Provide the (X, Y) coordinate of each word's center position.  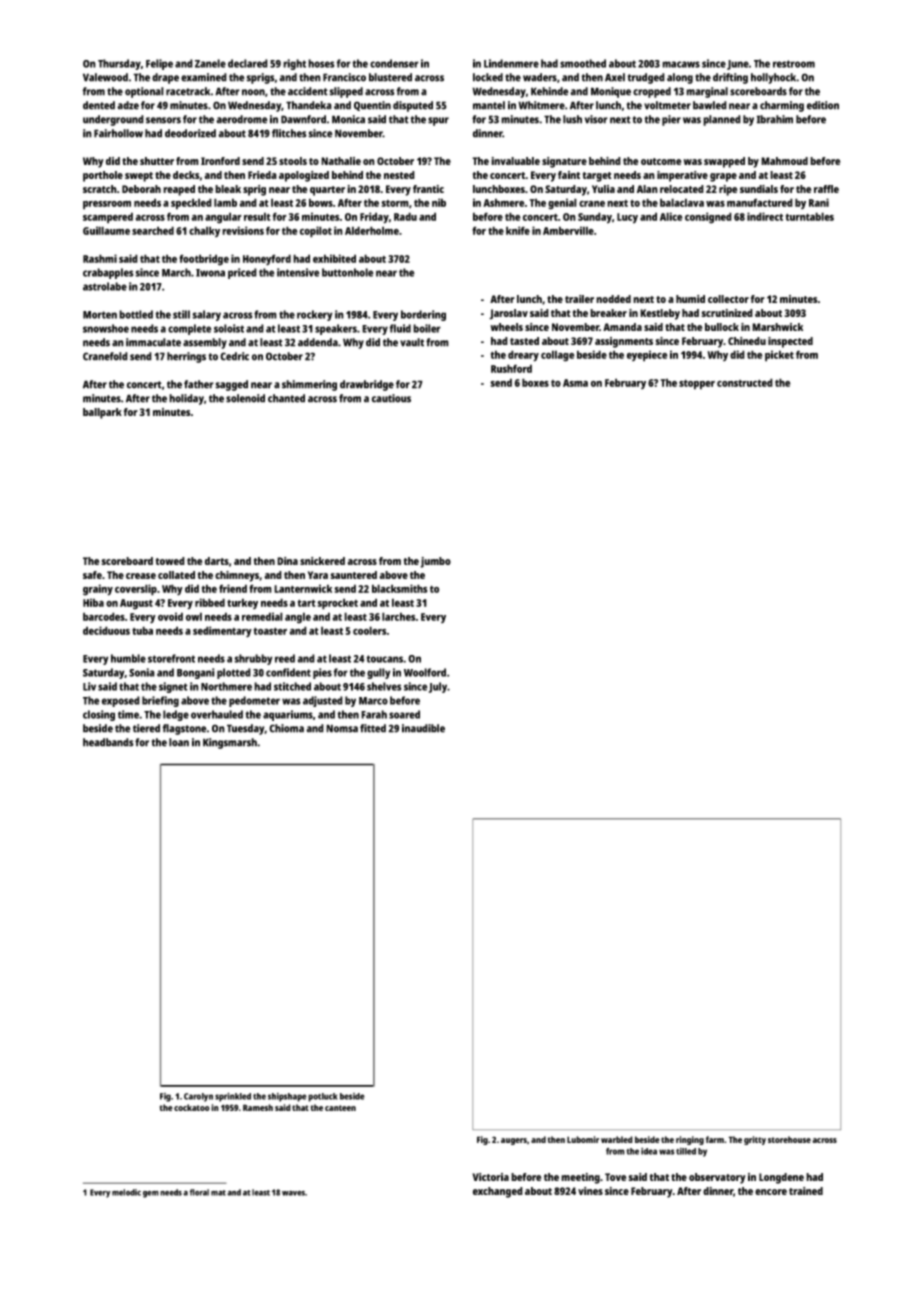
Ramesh (258, 1107)
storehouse (789, 1139)
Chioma (286, 728)
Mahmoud (784, 161)
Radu (405, 216)
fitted (373, 728)
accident (308, 91)
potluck (323, 1097)
